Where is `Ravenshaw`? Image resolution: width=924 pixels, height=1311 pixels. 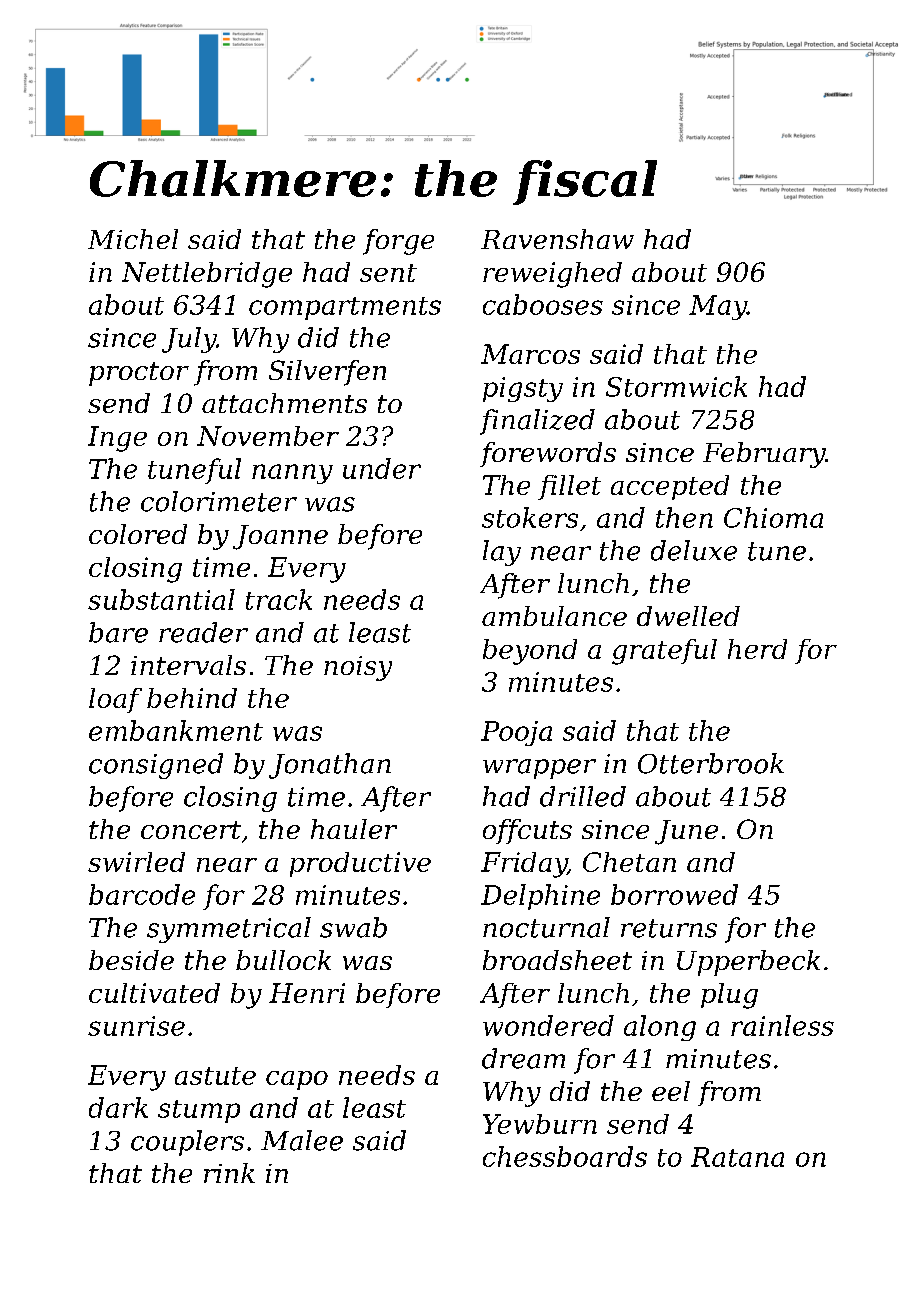
Ravenshaw is located at coordinates (557, 239).
